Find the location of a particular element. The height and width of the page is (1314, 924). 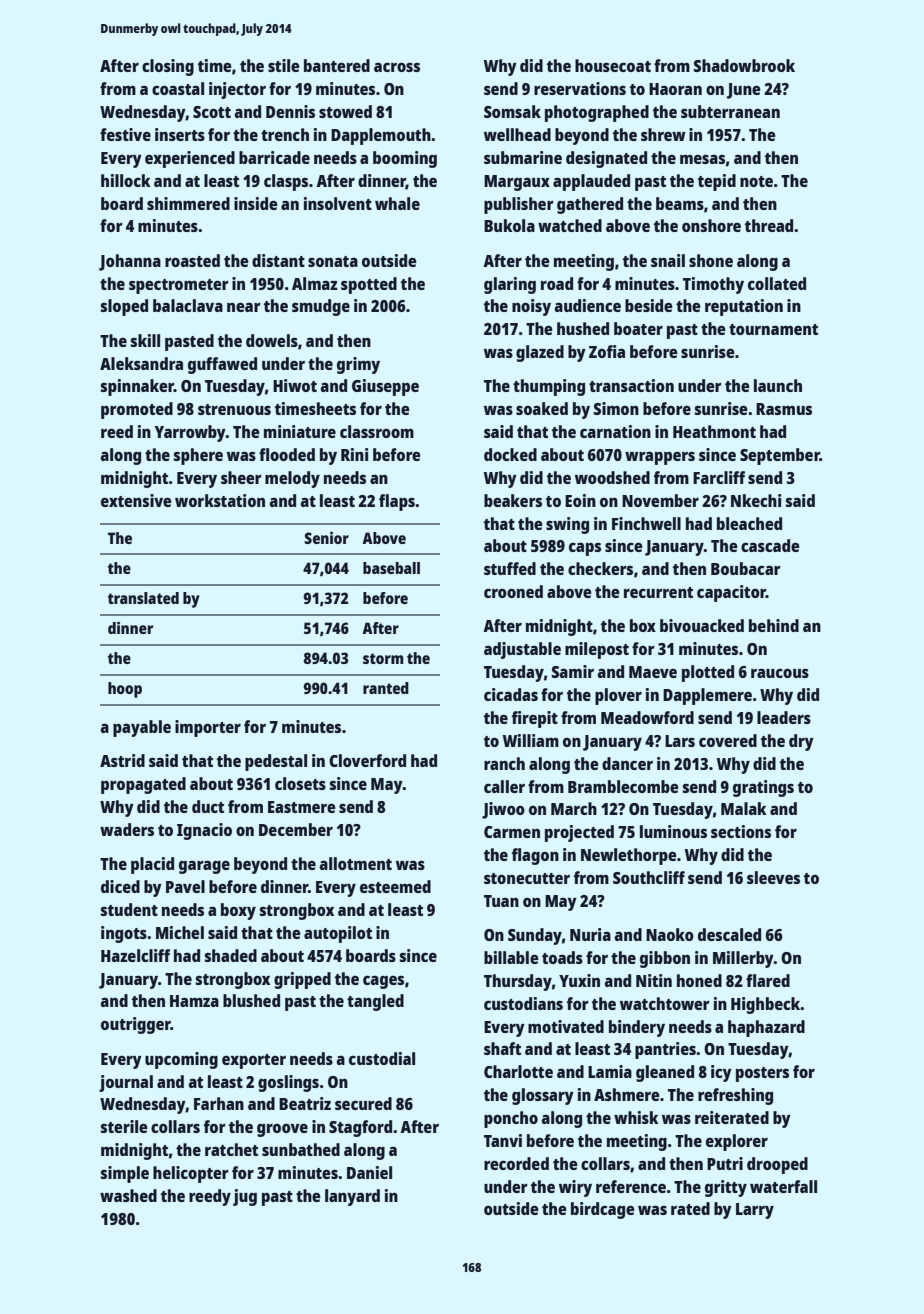

payable is located at coordinates (142, 728).
